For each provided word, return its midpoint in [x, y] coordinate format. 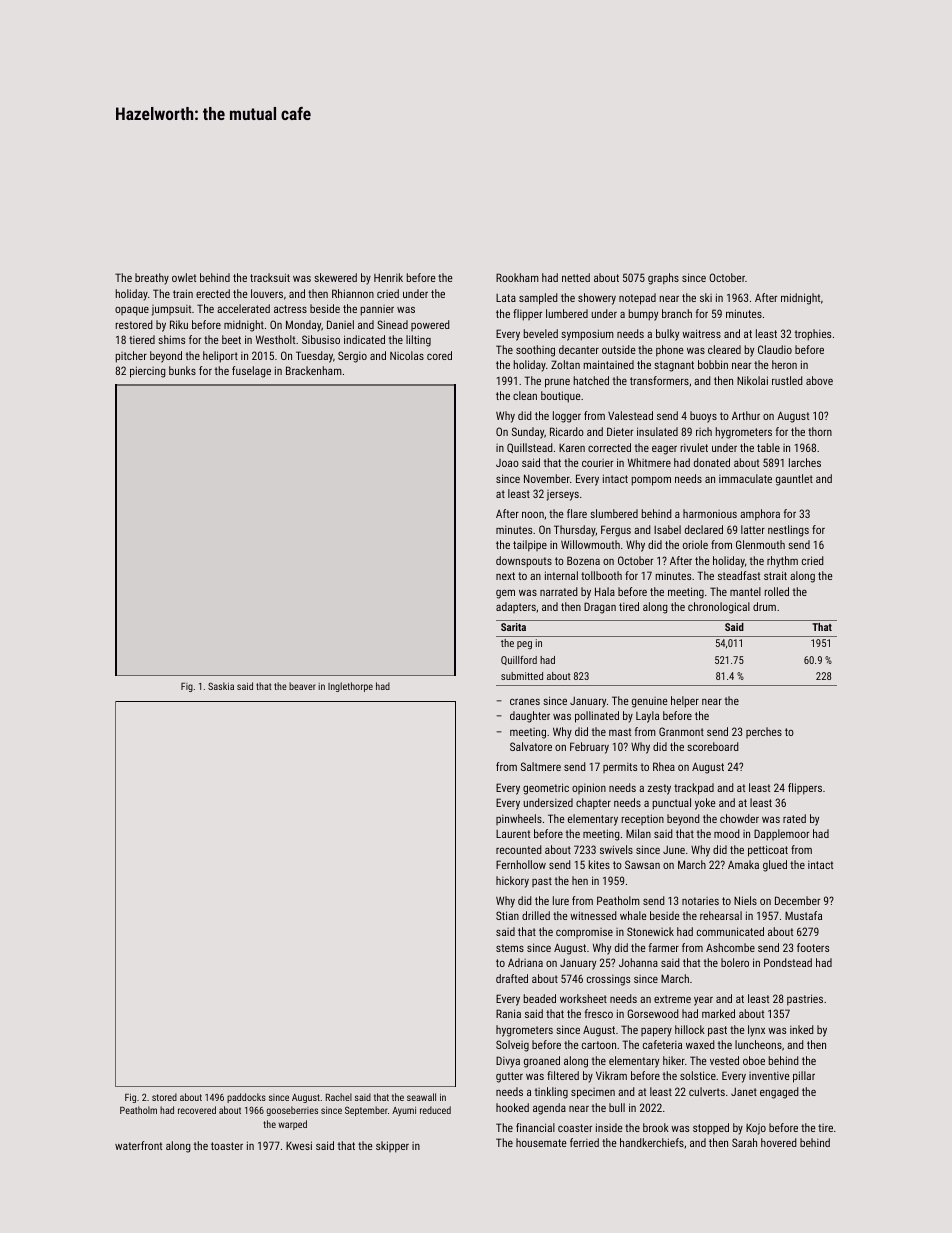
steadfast [739, 575]
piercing [148, 372]
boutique [561, 397]
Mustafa [803, 915]
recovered [197, 1110]
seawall [421, 1097]
